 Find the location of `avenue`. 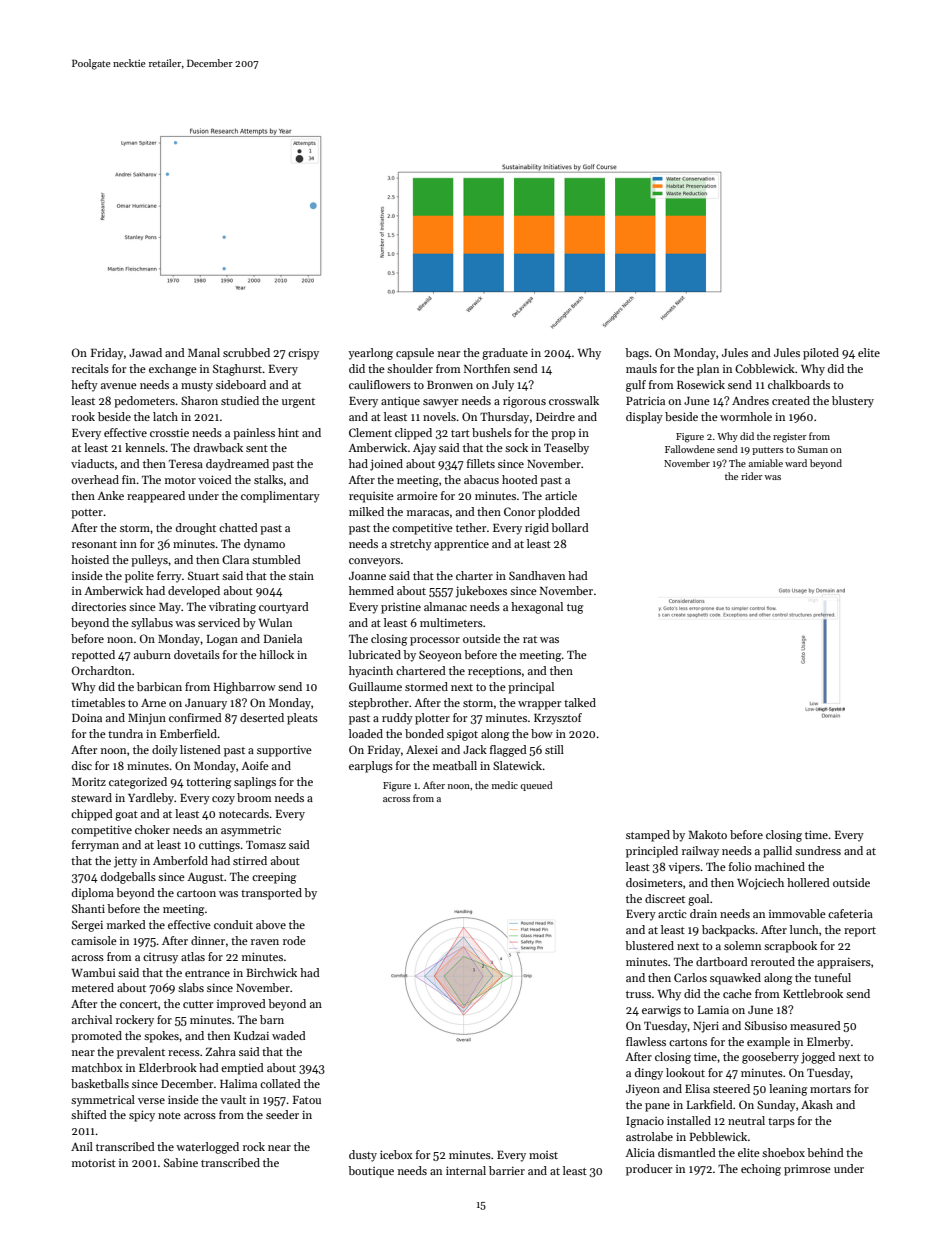

avenue is located at coordinates (119, 386).
